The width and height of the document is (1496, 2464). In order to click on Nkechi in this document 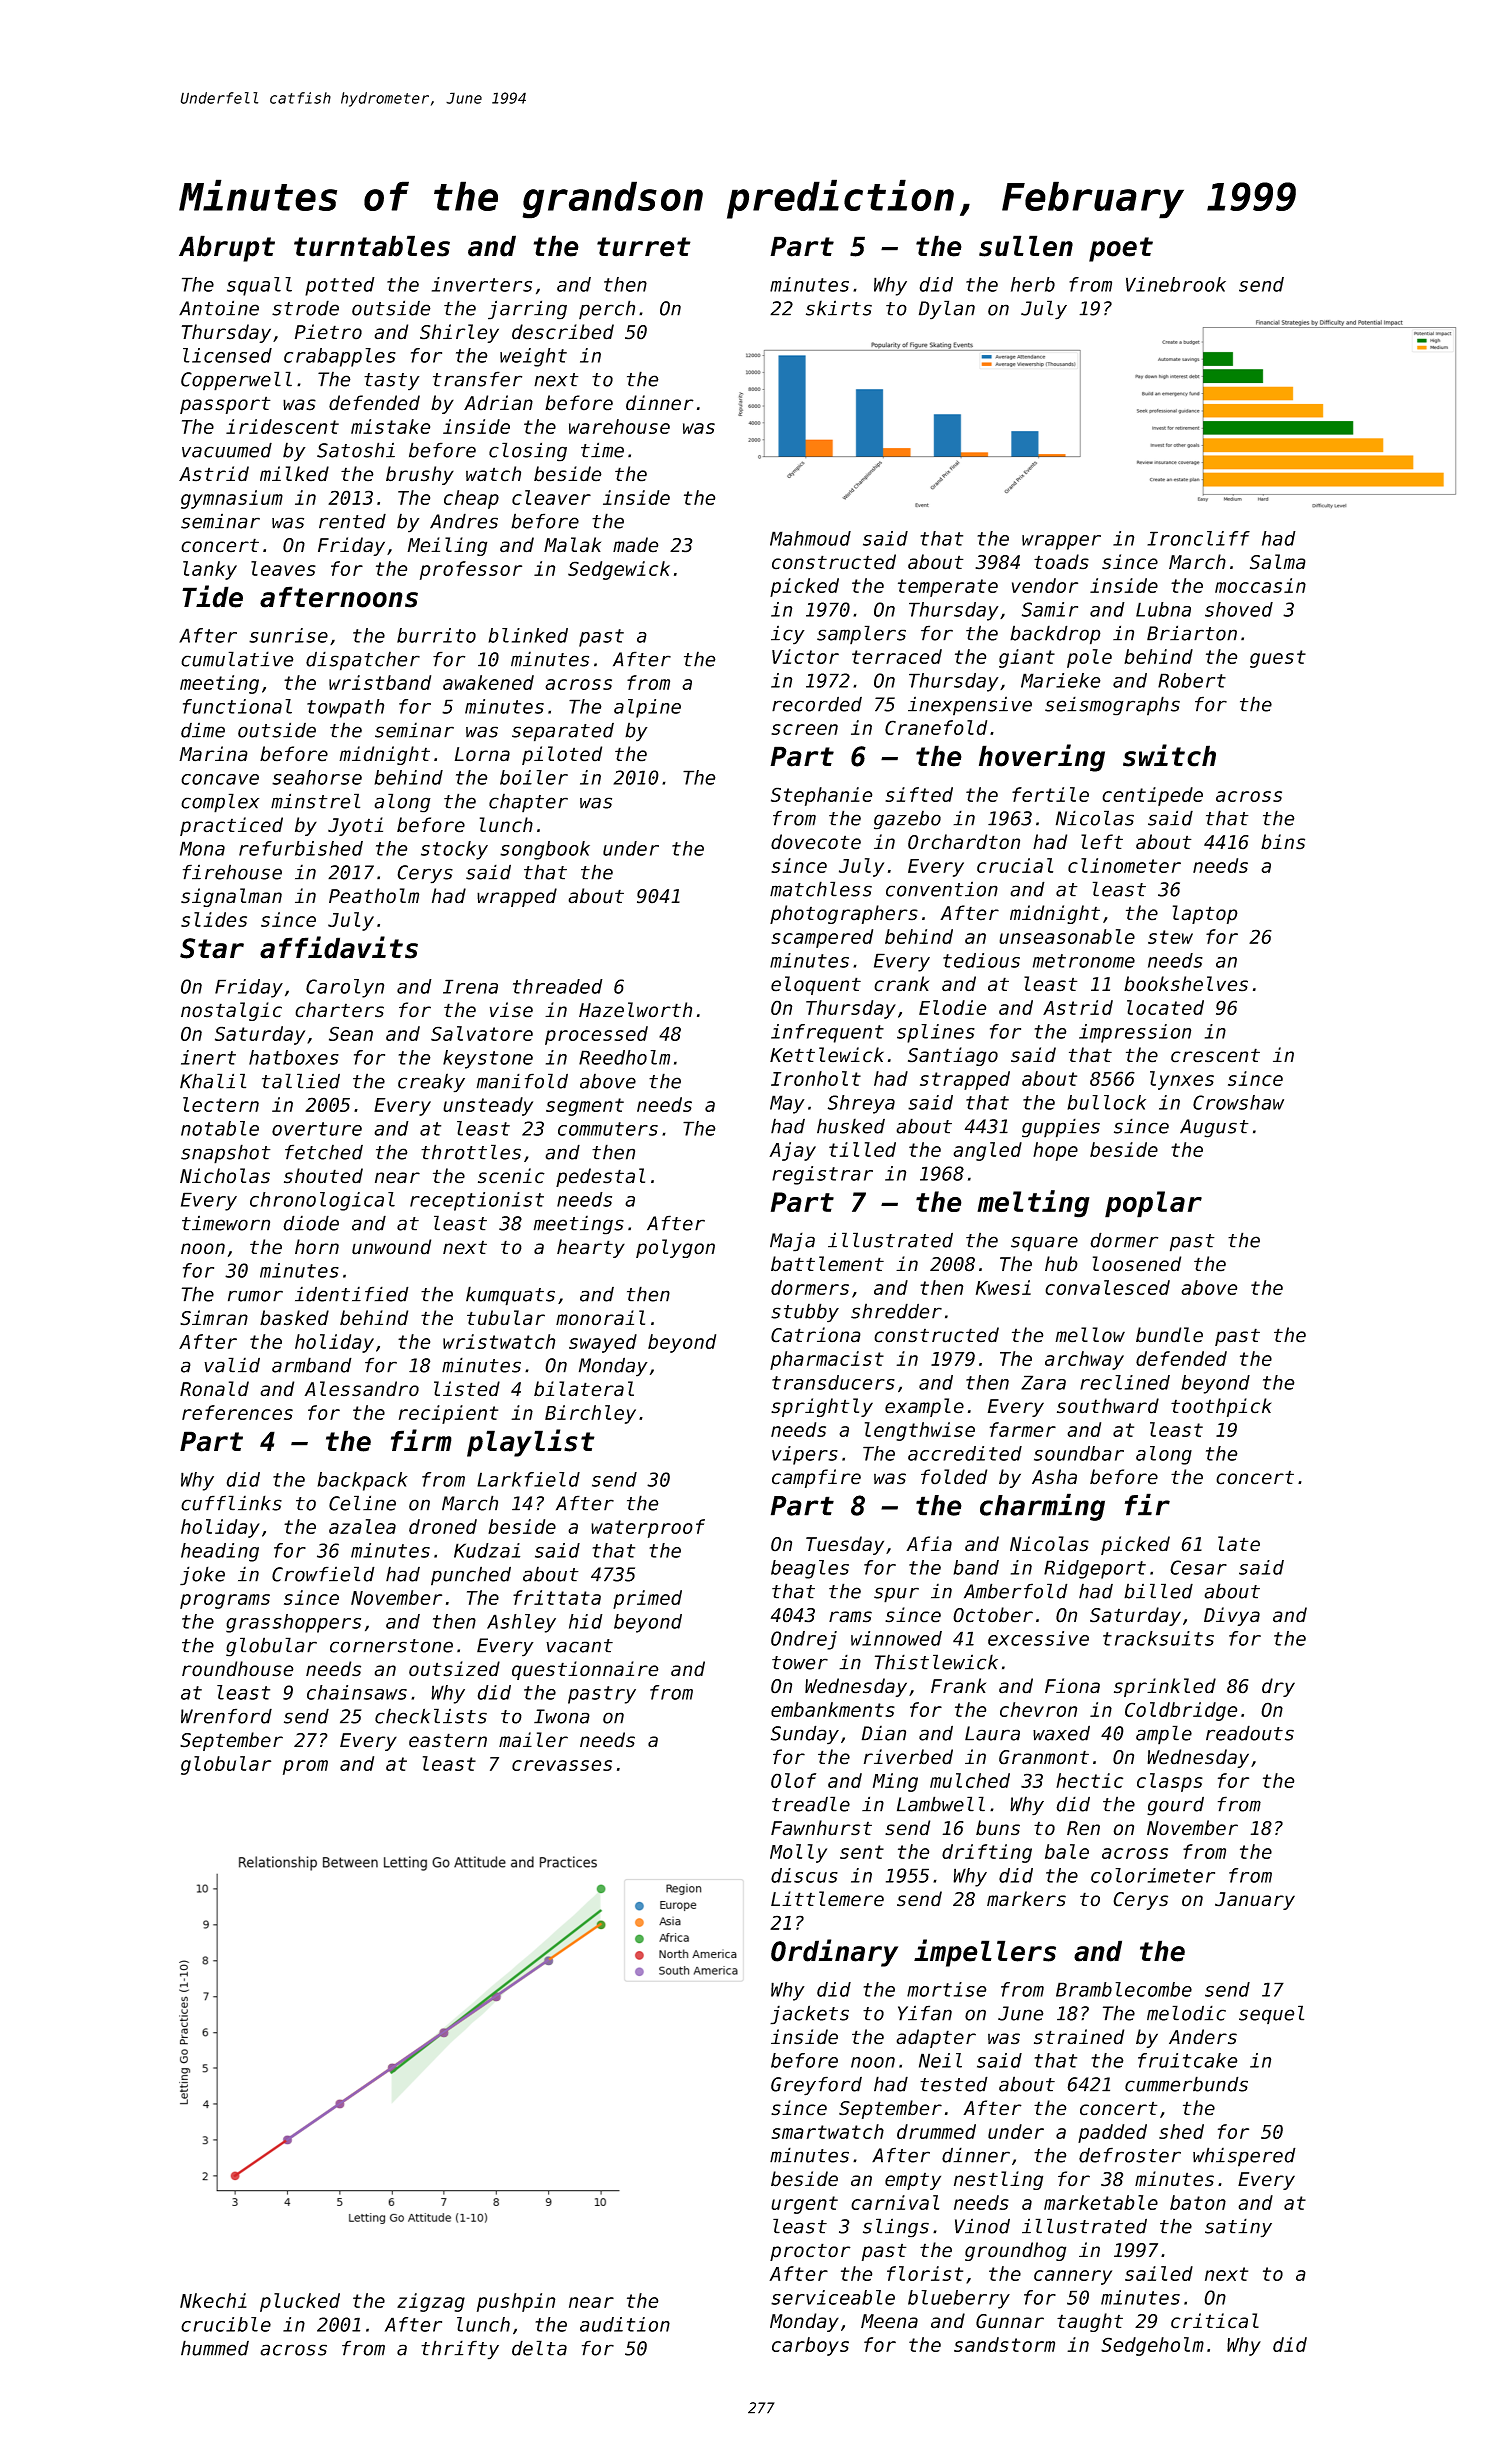, I will do `click(213, 2300)`.
